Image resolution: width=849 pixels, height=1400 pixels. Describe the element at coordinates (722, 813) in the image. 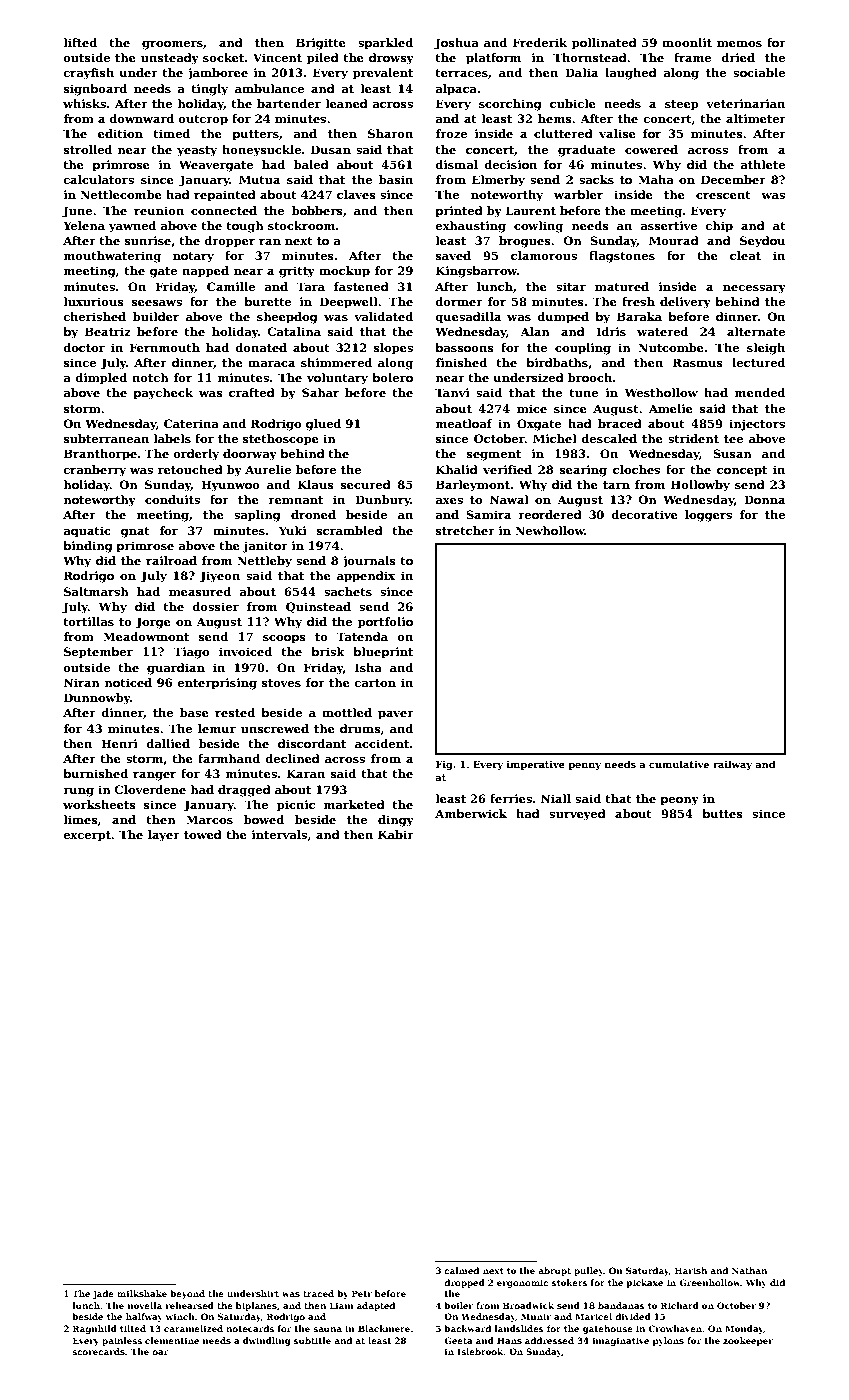

I see `buttes` at that location.
